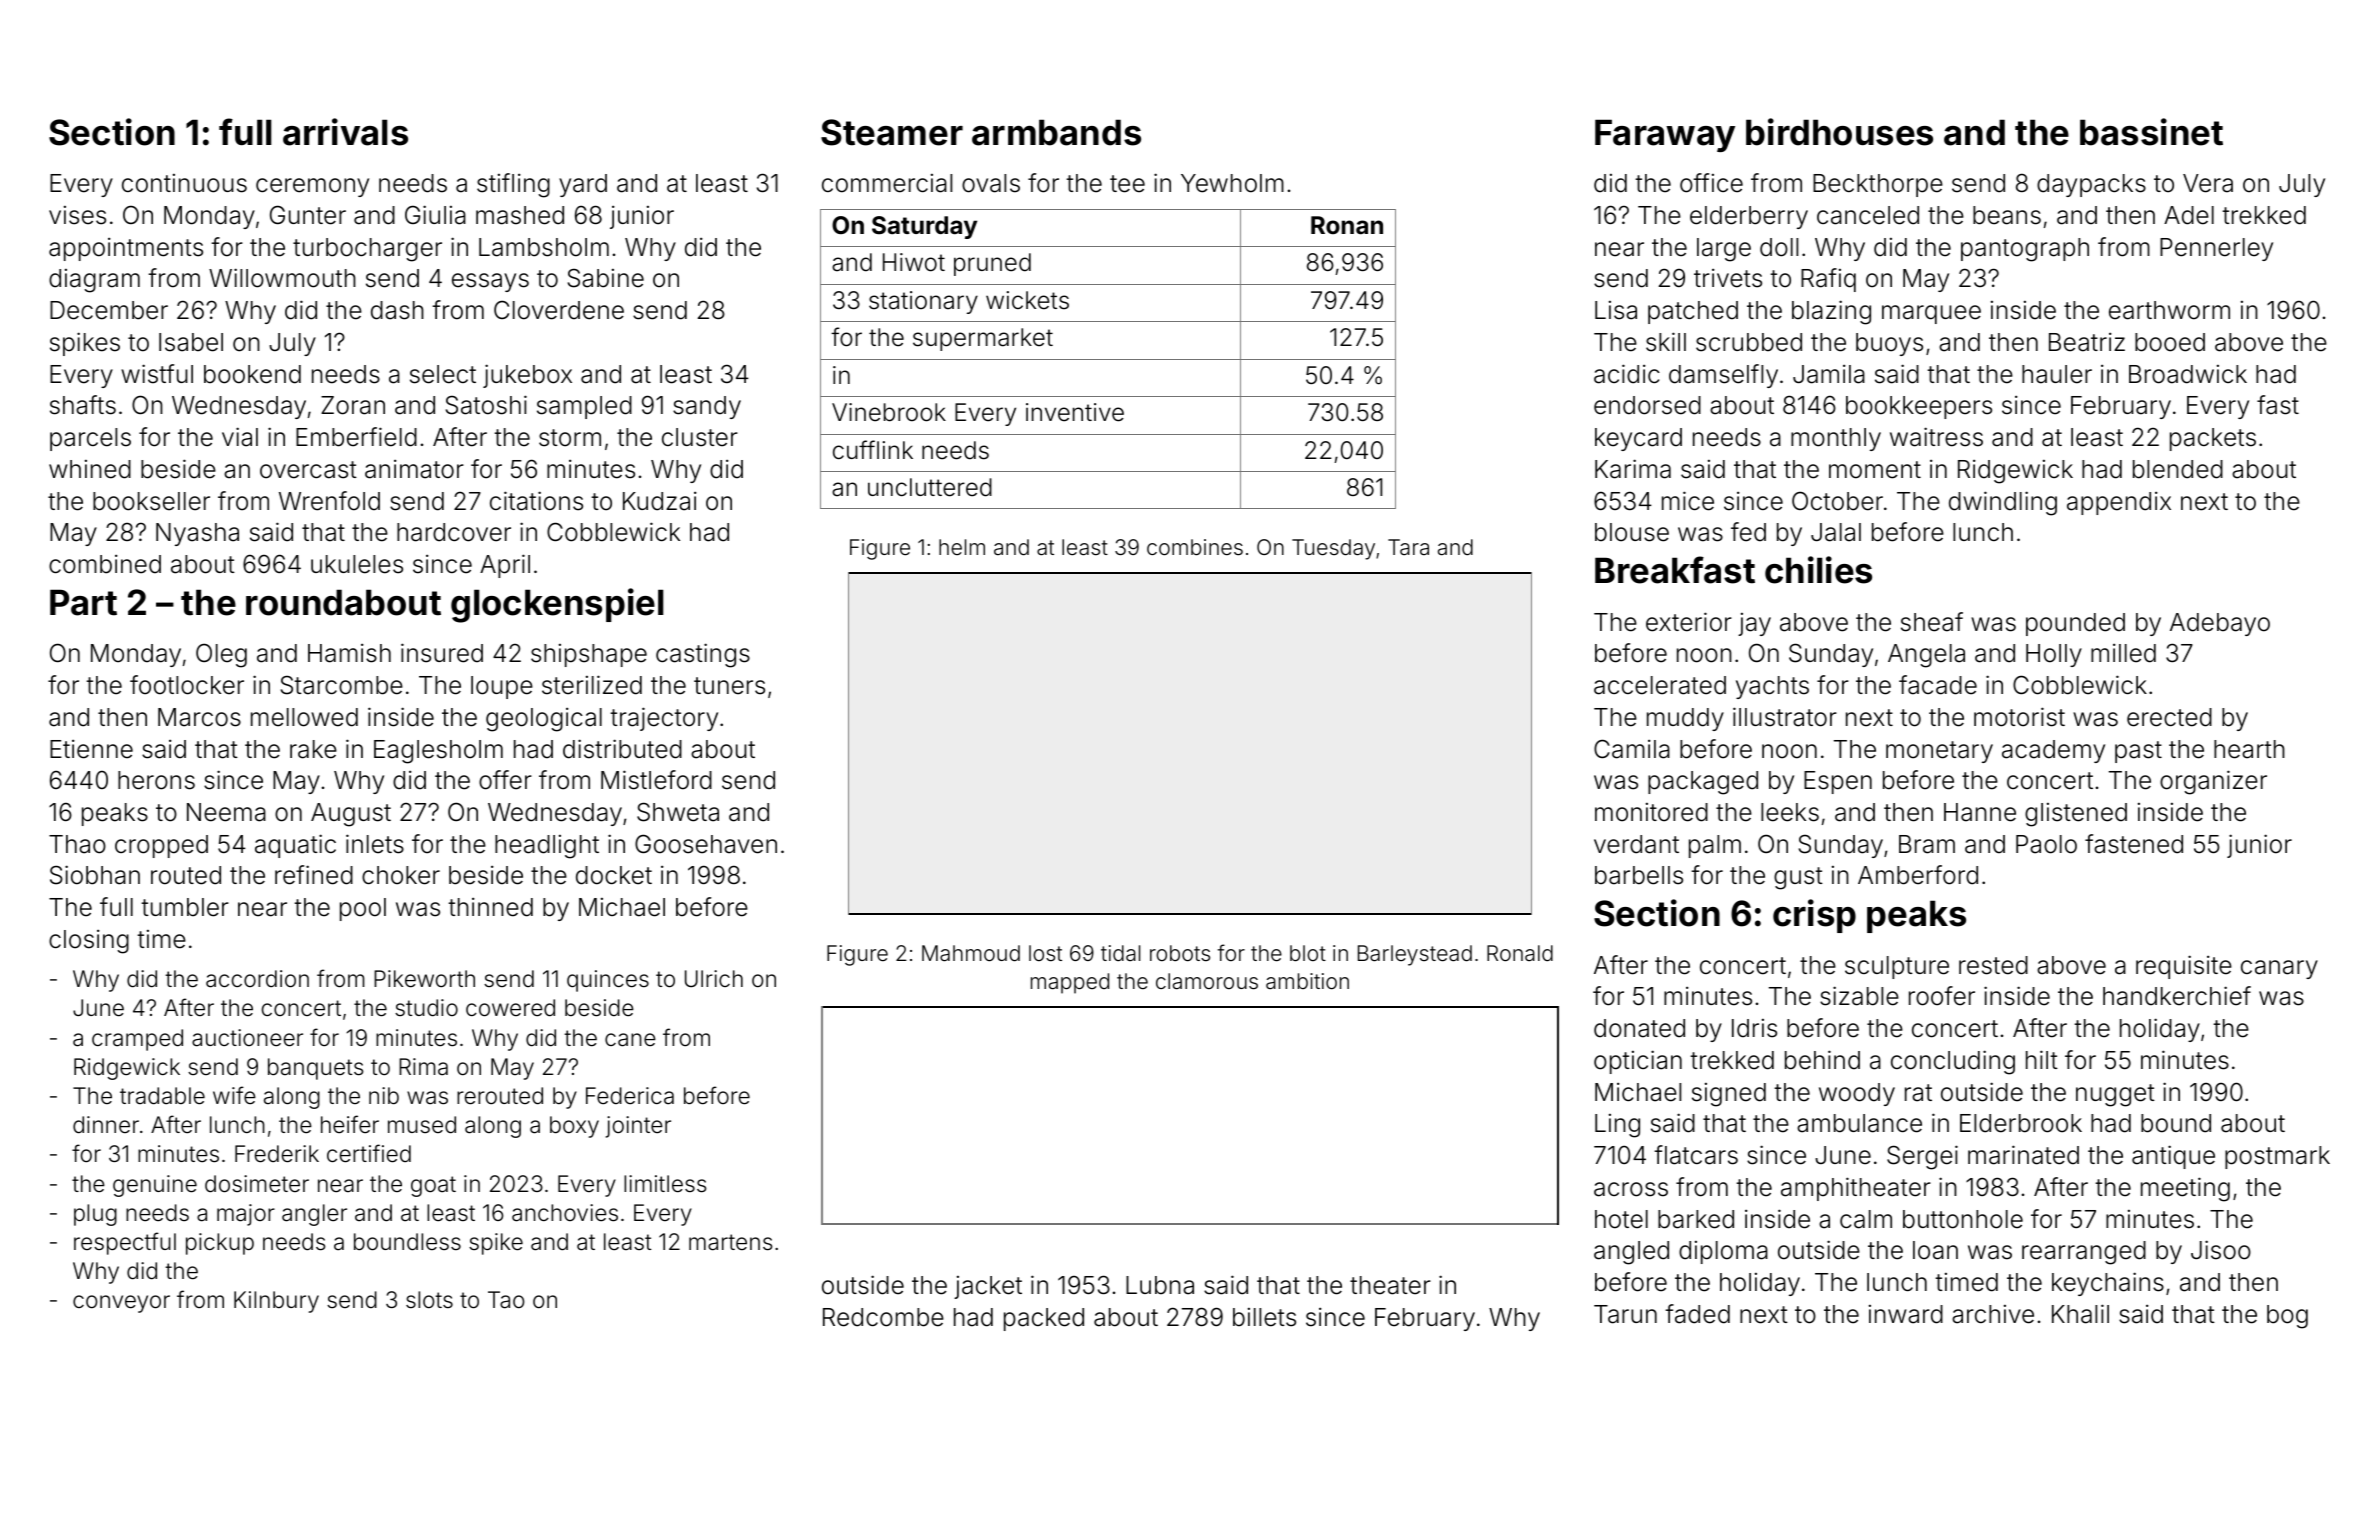 The image size is (2380, 1540). I want to click on Kilnbury, so click(276, 1302).
